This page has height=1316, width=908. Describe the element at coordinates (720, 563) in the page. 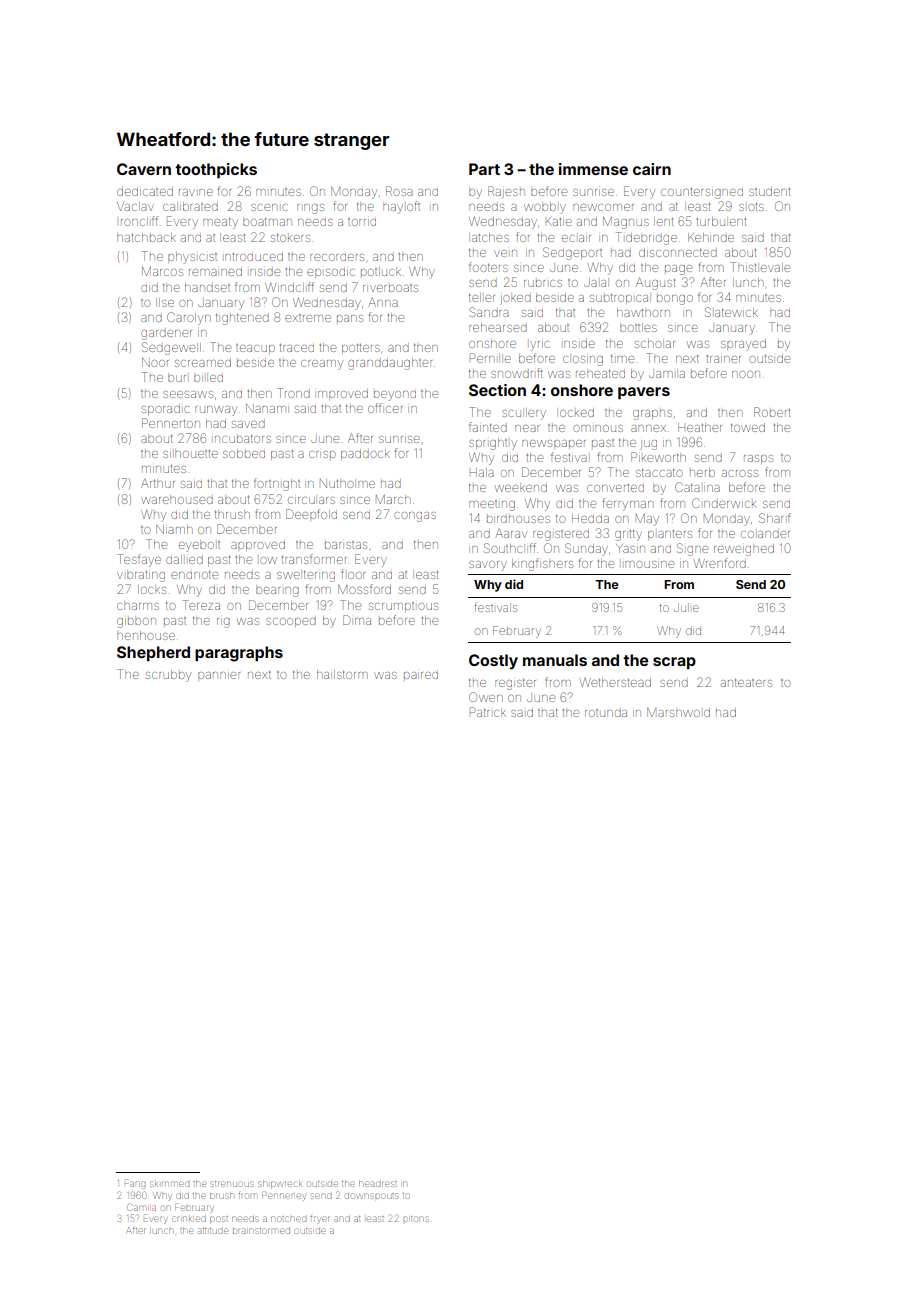

I see `Wrenford` at that location.
